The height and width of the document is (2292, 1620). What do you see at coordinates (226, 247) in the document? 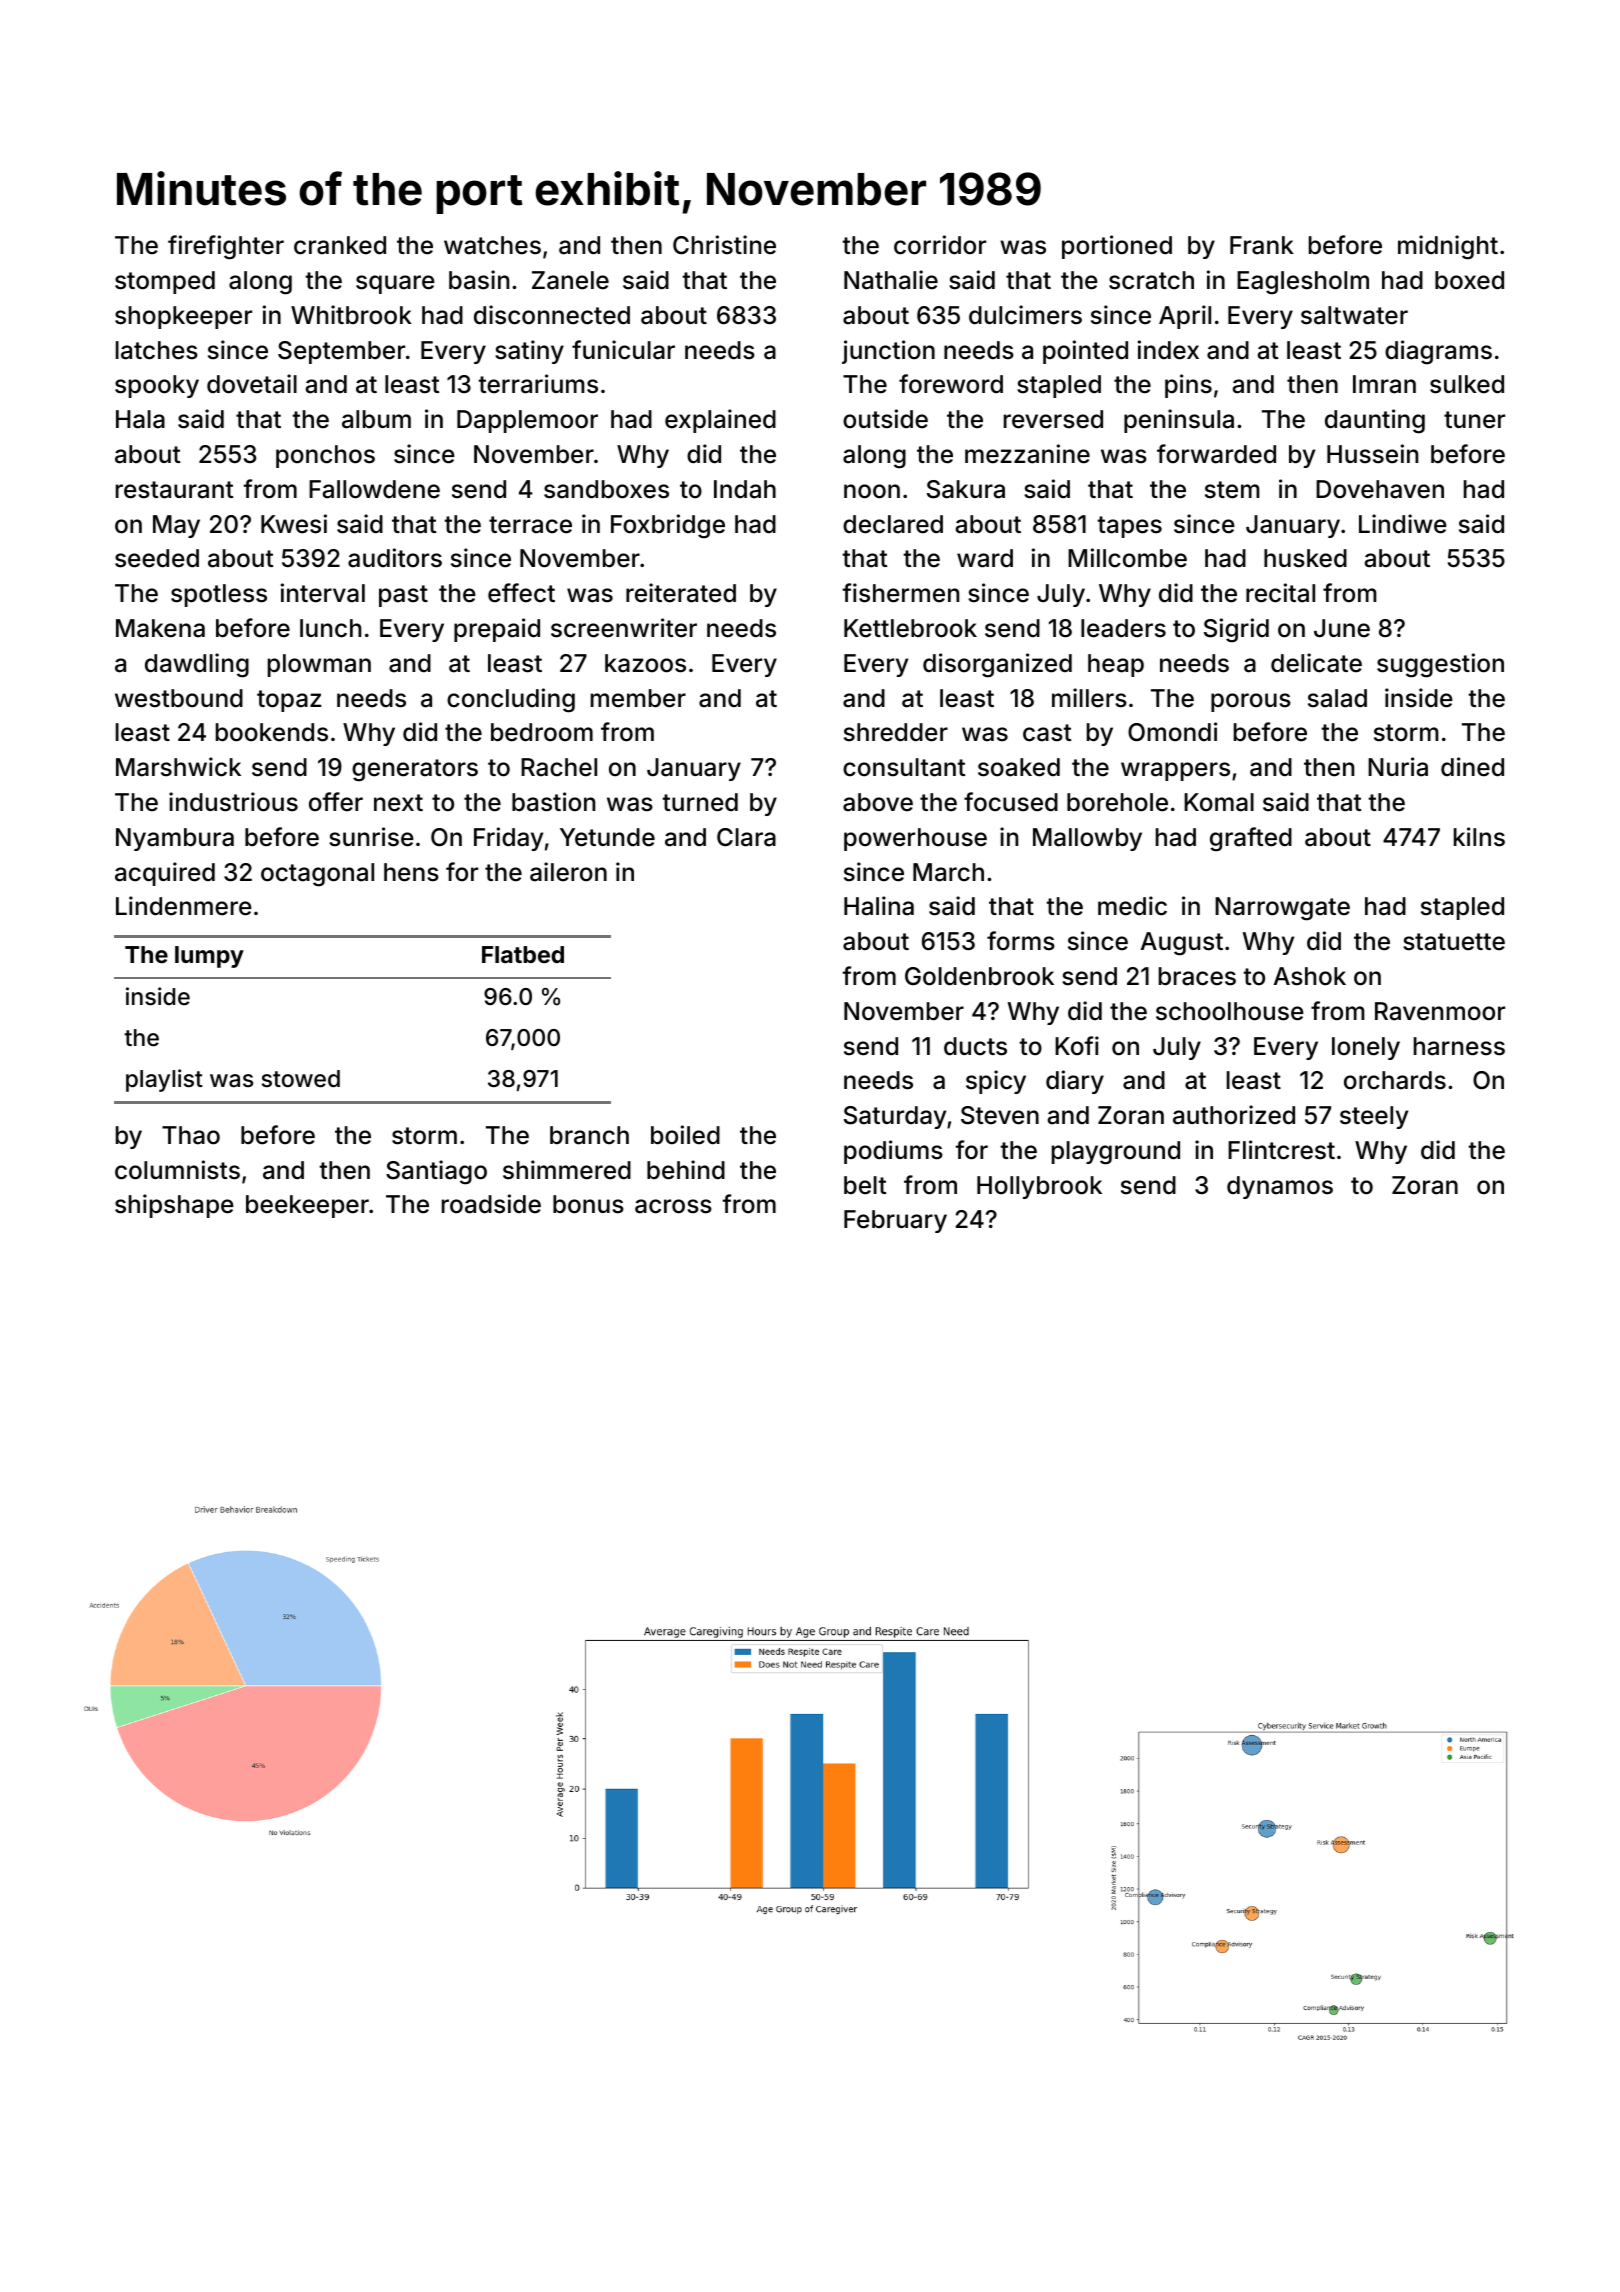
I see `firefighter` at bounding box center [226, 247].
